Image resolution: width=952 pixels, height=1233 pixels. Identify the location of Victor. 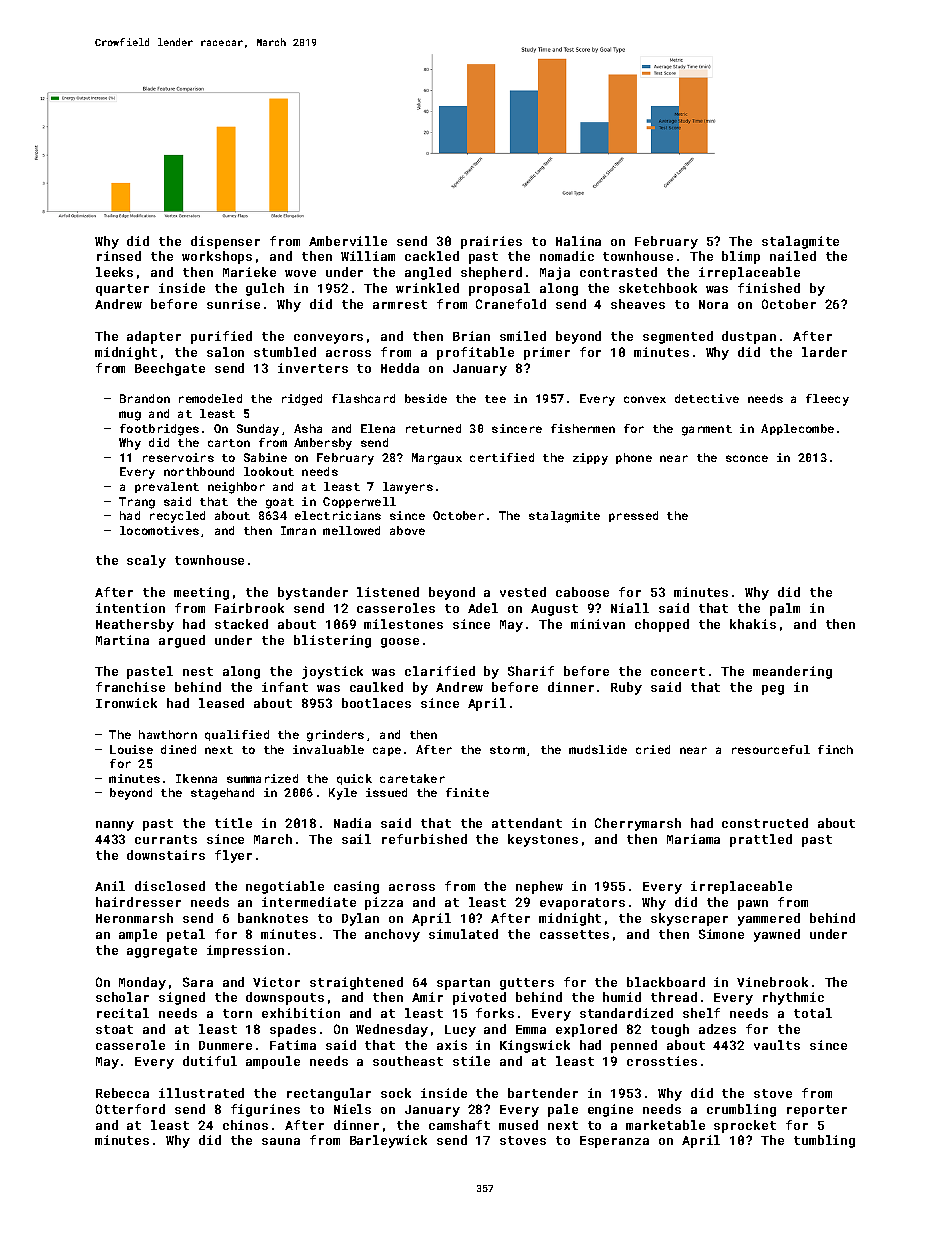
(276, 982).
